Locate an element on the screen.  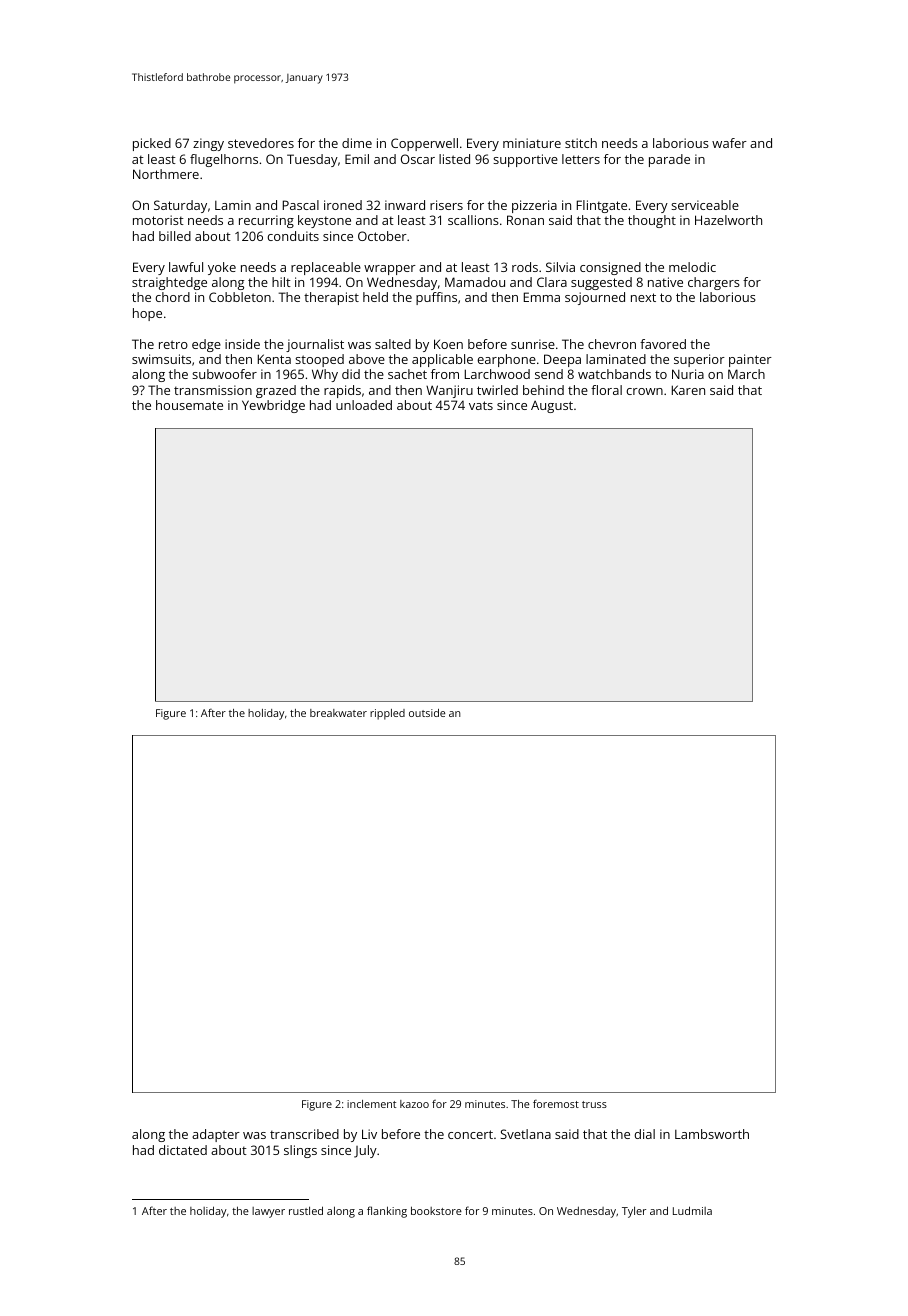
wafer is located at coordinates (729, 143).
